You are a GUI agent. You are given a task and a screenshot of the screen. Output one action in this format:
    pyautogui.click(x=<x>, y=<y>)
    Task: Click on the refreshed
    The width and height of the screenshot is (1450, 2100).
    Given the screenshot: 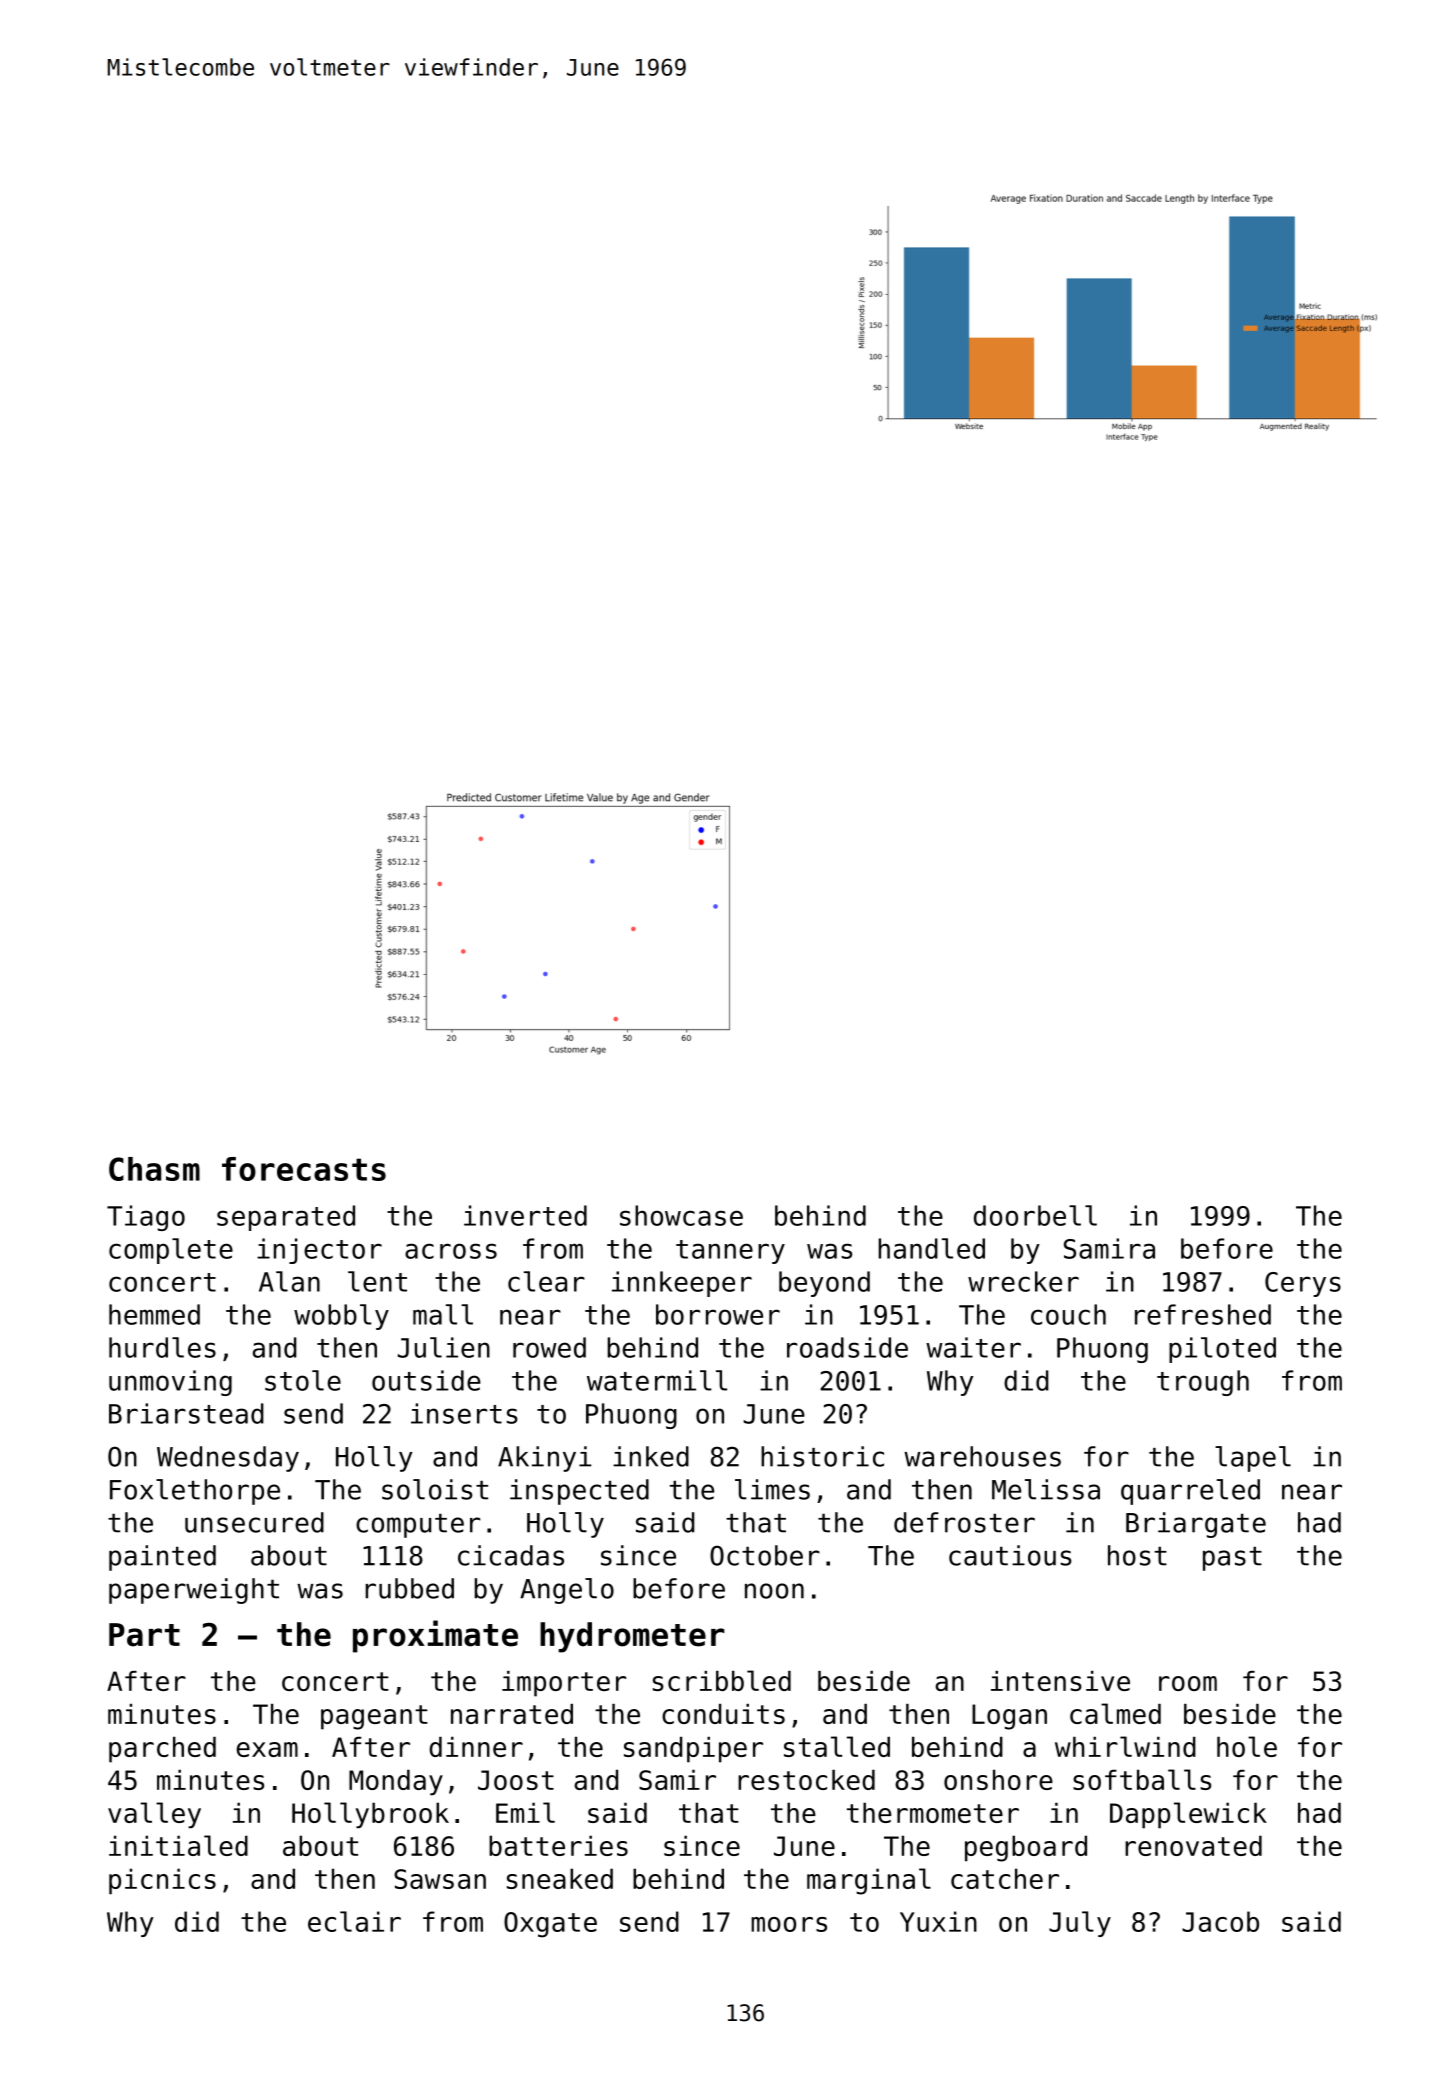 What is the action you would take?
    pyautogui.click(x=1203, y=1314)
